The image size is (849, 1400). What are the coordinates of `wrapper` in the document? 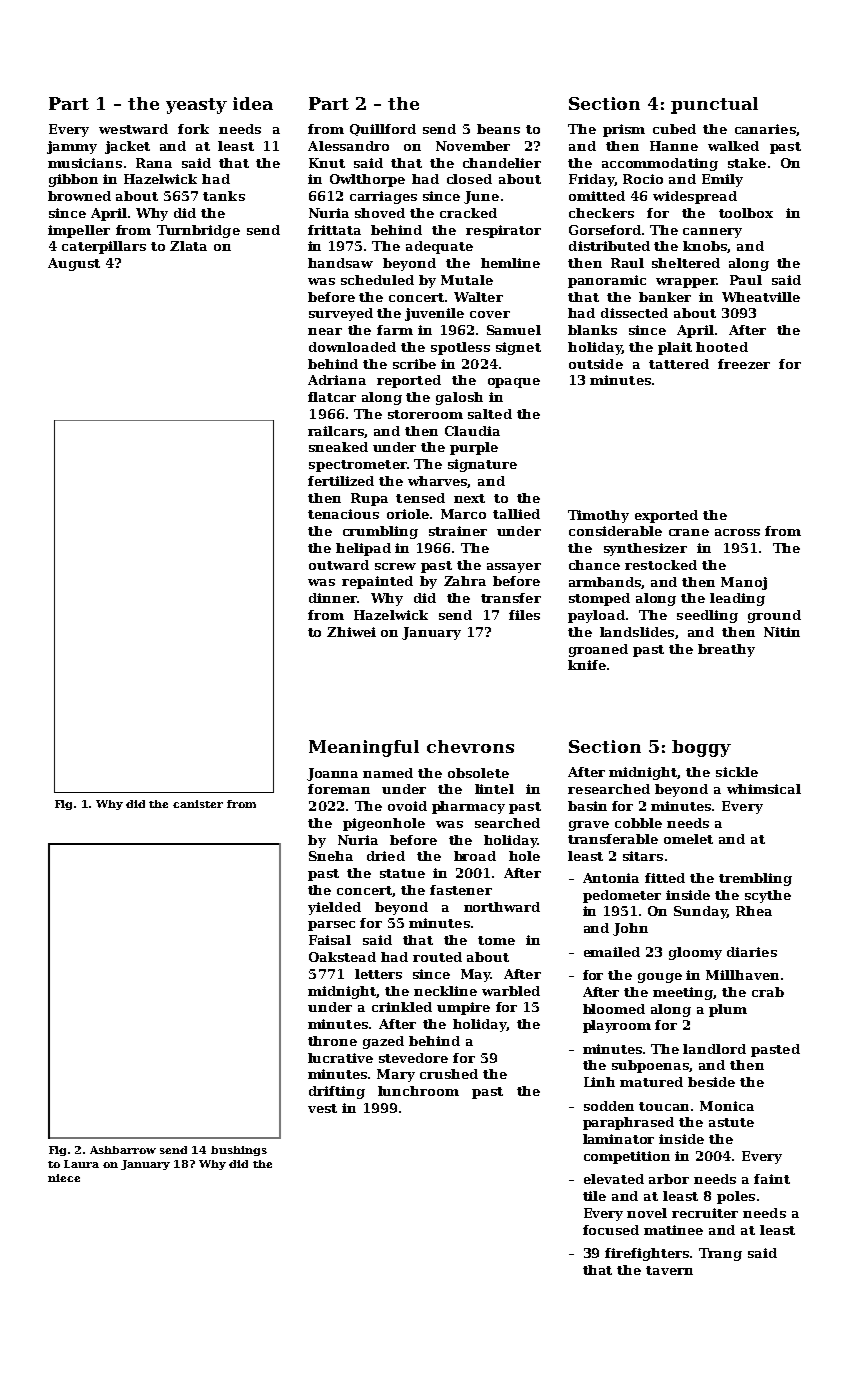 It's located at (686, 283).
